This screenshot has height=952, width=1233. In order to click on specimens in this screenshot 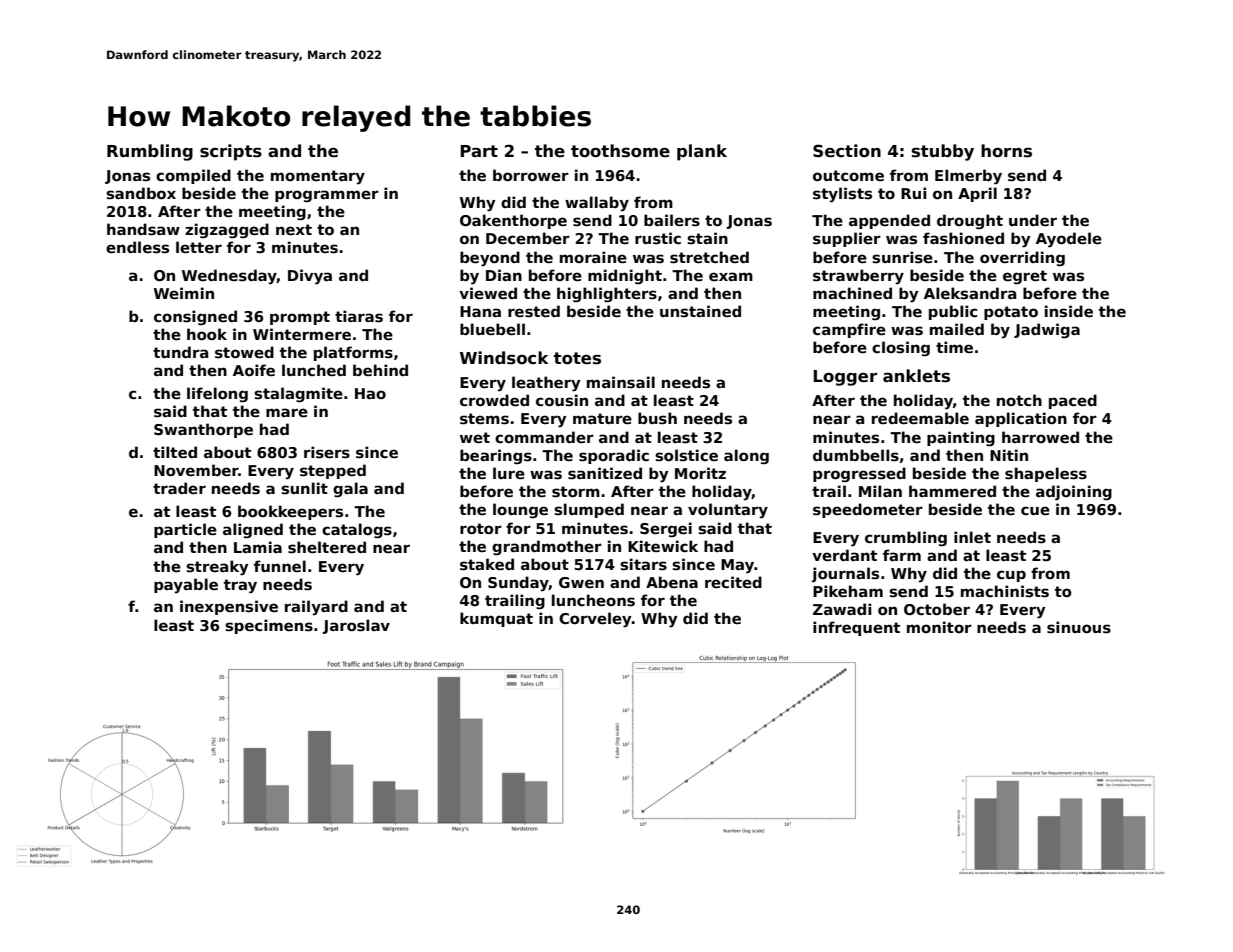, I will do `click(269, 626)`.
